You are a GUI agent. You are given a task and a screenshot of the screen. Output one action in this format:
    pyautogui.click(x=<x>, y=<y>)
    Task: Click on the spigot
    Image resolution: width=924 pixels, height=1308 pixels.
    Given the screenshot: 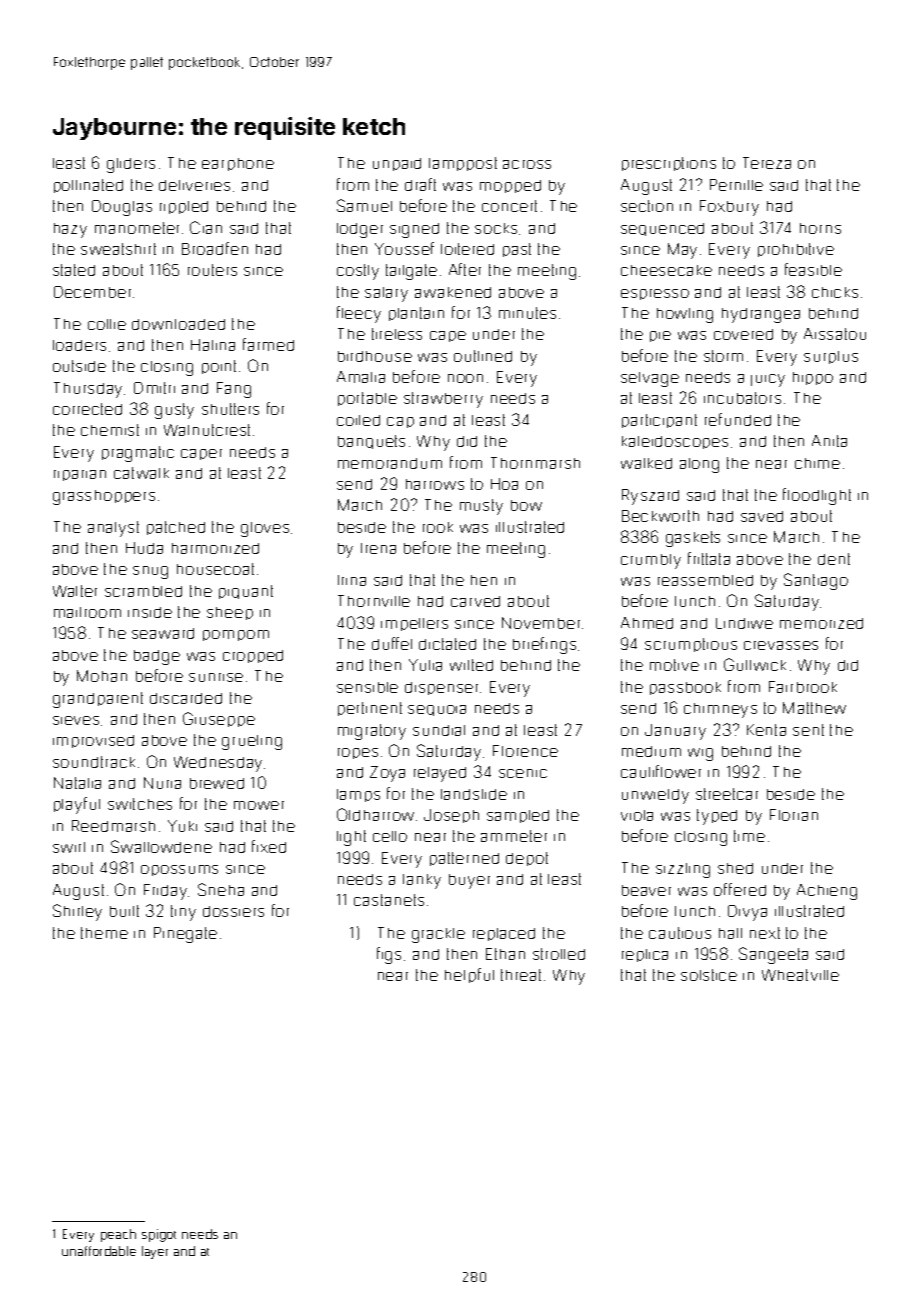 What is the action you would take?
    pyautogui.click(x=159, y=1235)
